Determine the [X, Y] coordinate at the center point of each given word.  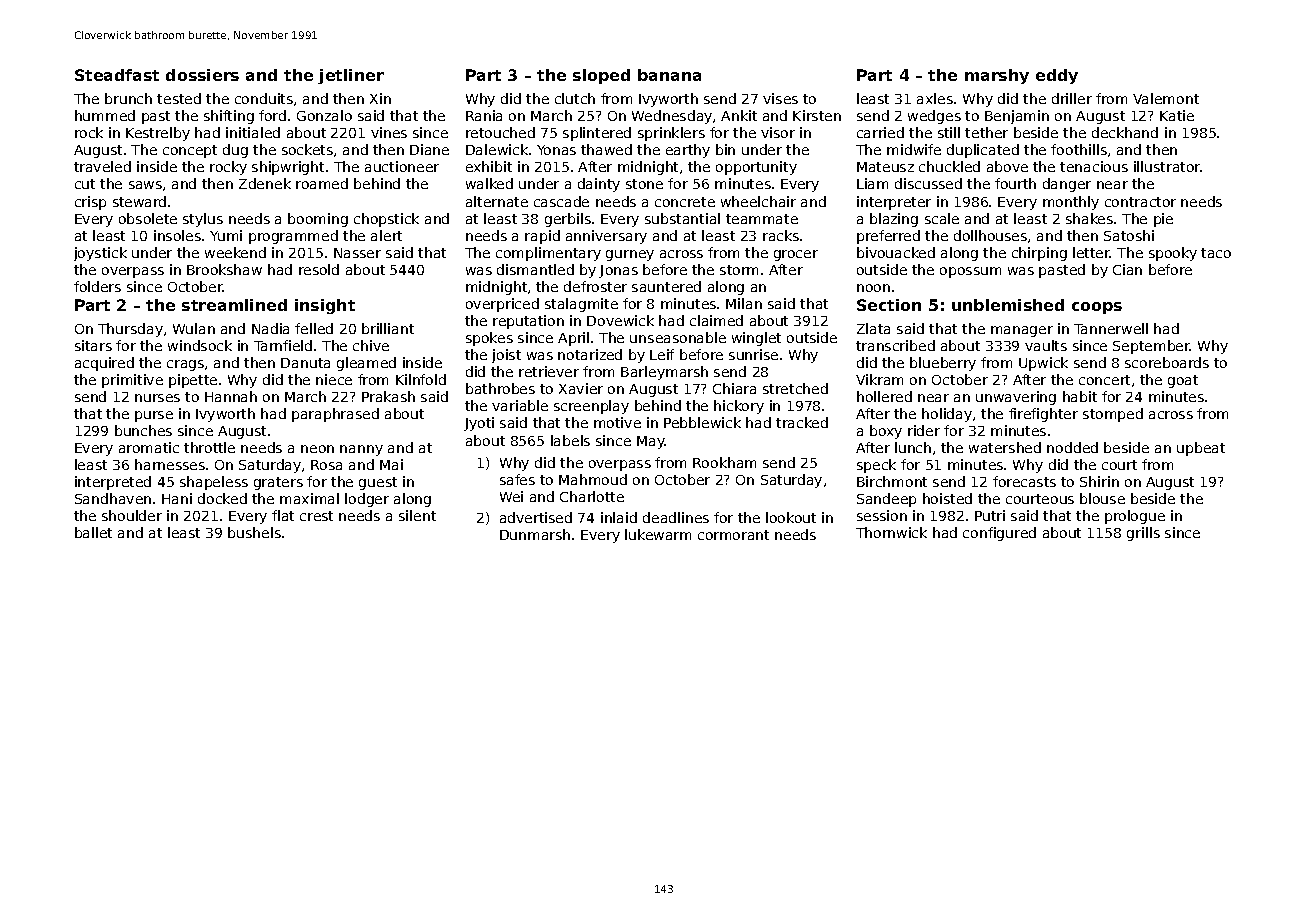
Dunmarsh [535, 534]
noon [873, 288]
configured [999, 534]
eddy [1057, 76]
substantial [682, 218]
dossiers [202, 75]
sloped [601, 76]
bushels [254, 532]
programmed [293, 237]
